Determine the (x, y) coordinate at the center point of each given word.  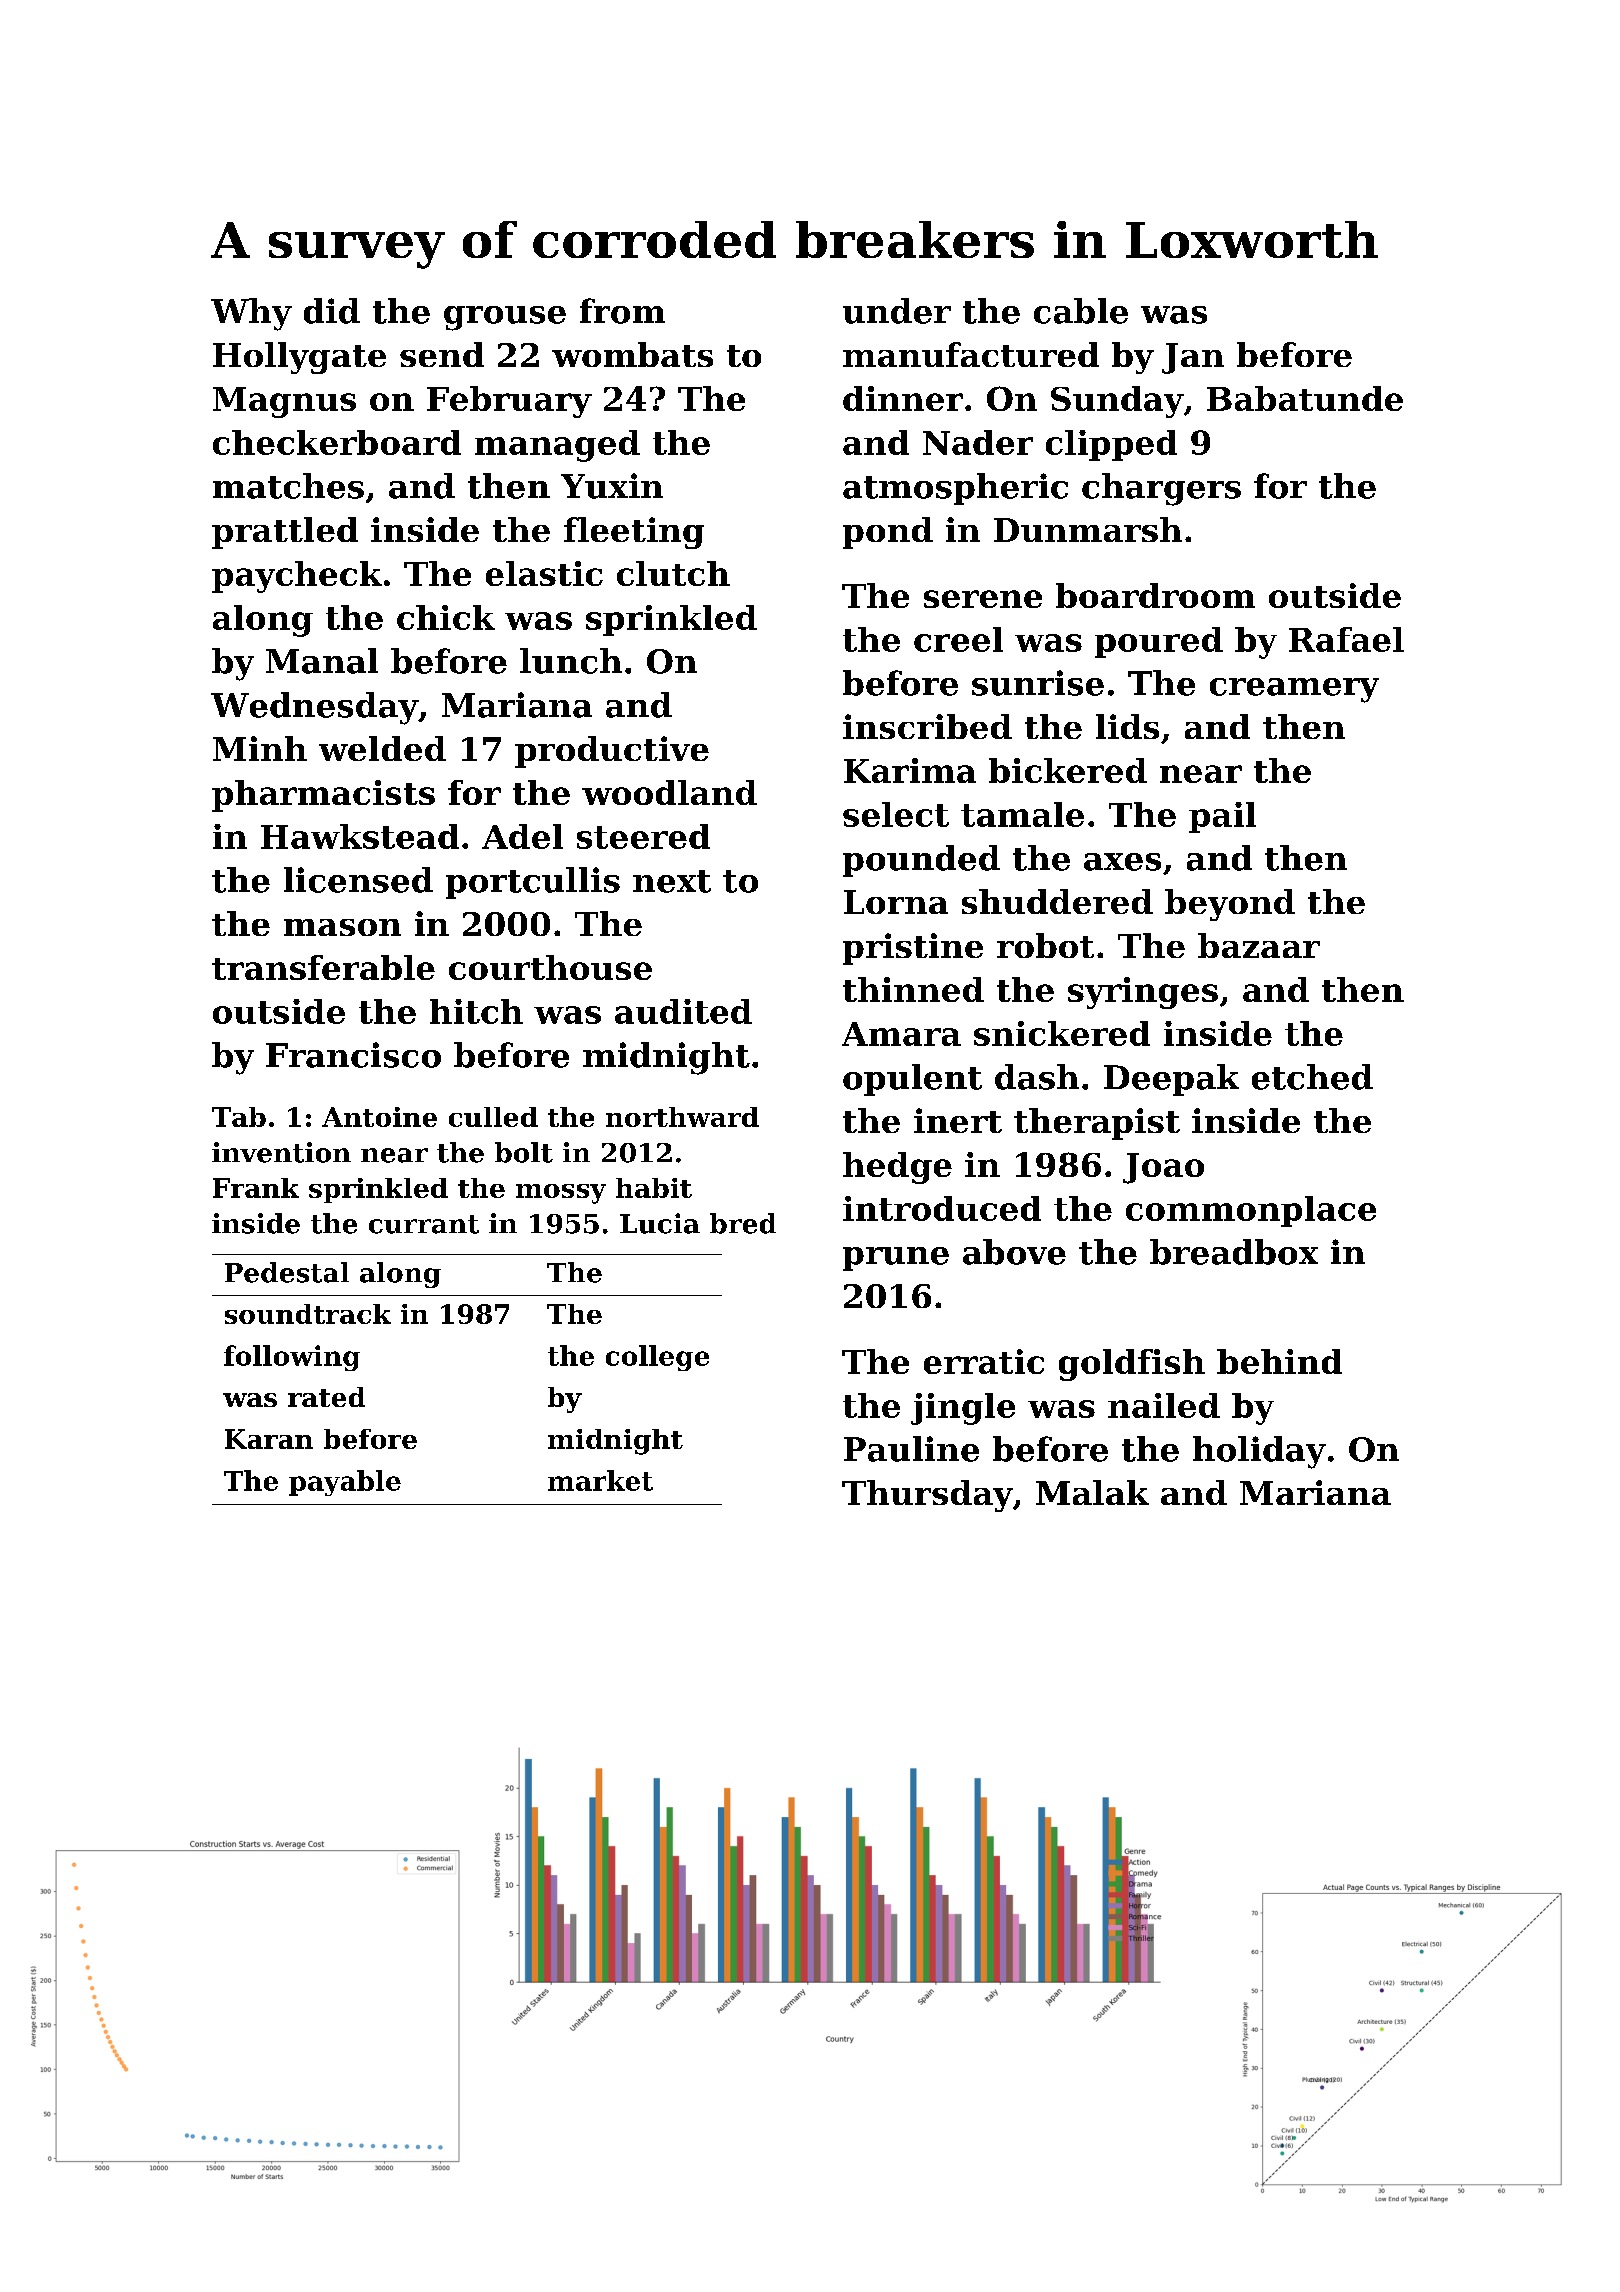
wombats (632, 354)
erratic (984, 1361)
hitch (476, 1011)
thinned (913, 989)
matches (288, 486)
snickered (1062, 1033)
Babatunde (1305, 398)
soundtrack (308, 1314)
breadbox (1234, 1252)
